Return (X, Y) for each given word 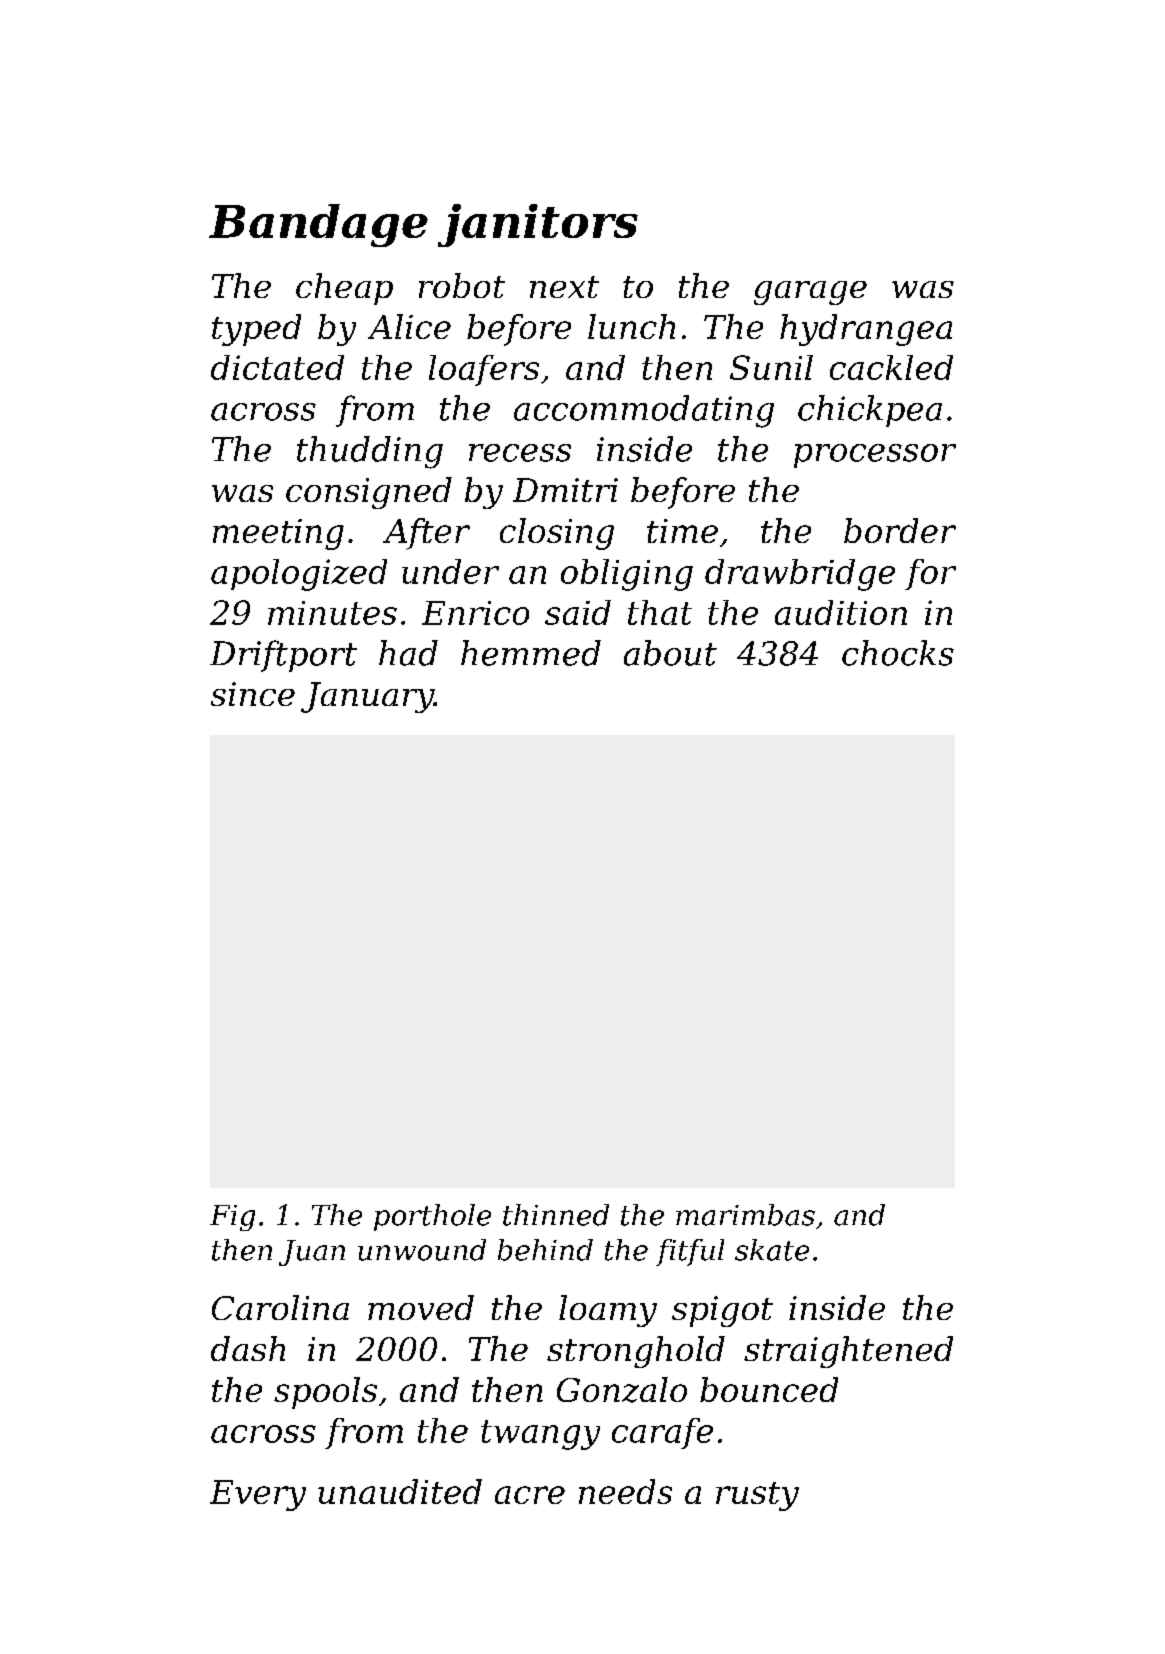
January (367, 697)
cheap (344, 289)
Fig (232, 1218)
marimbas (745, 1215)
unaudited (400, 1491)
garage (810, 293)
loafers (484, 370)
